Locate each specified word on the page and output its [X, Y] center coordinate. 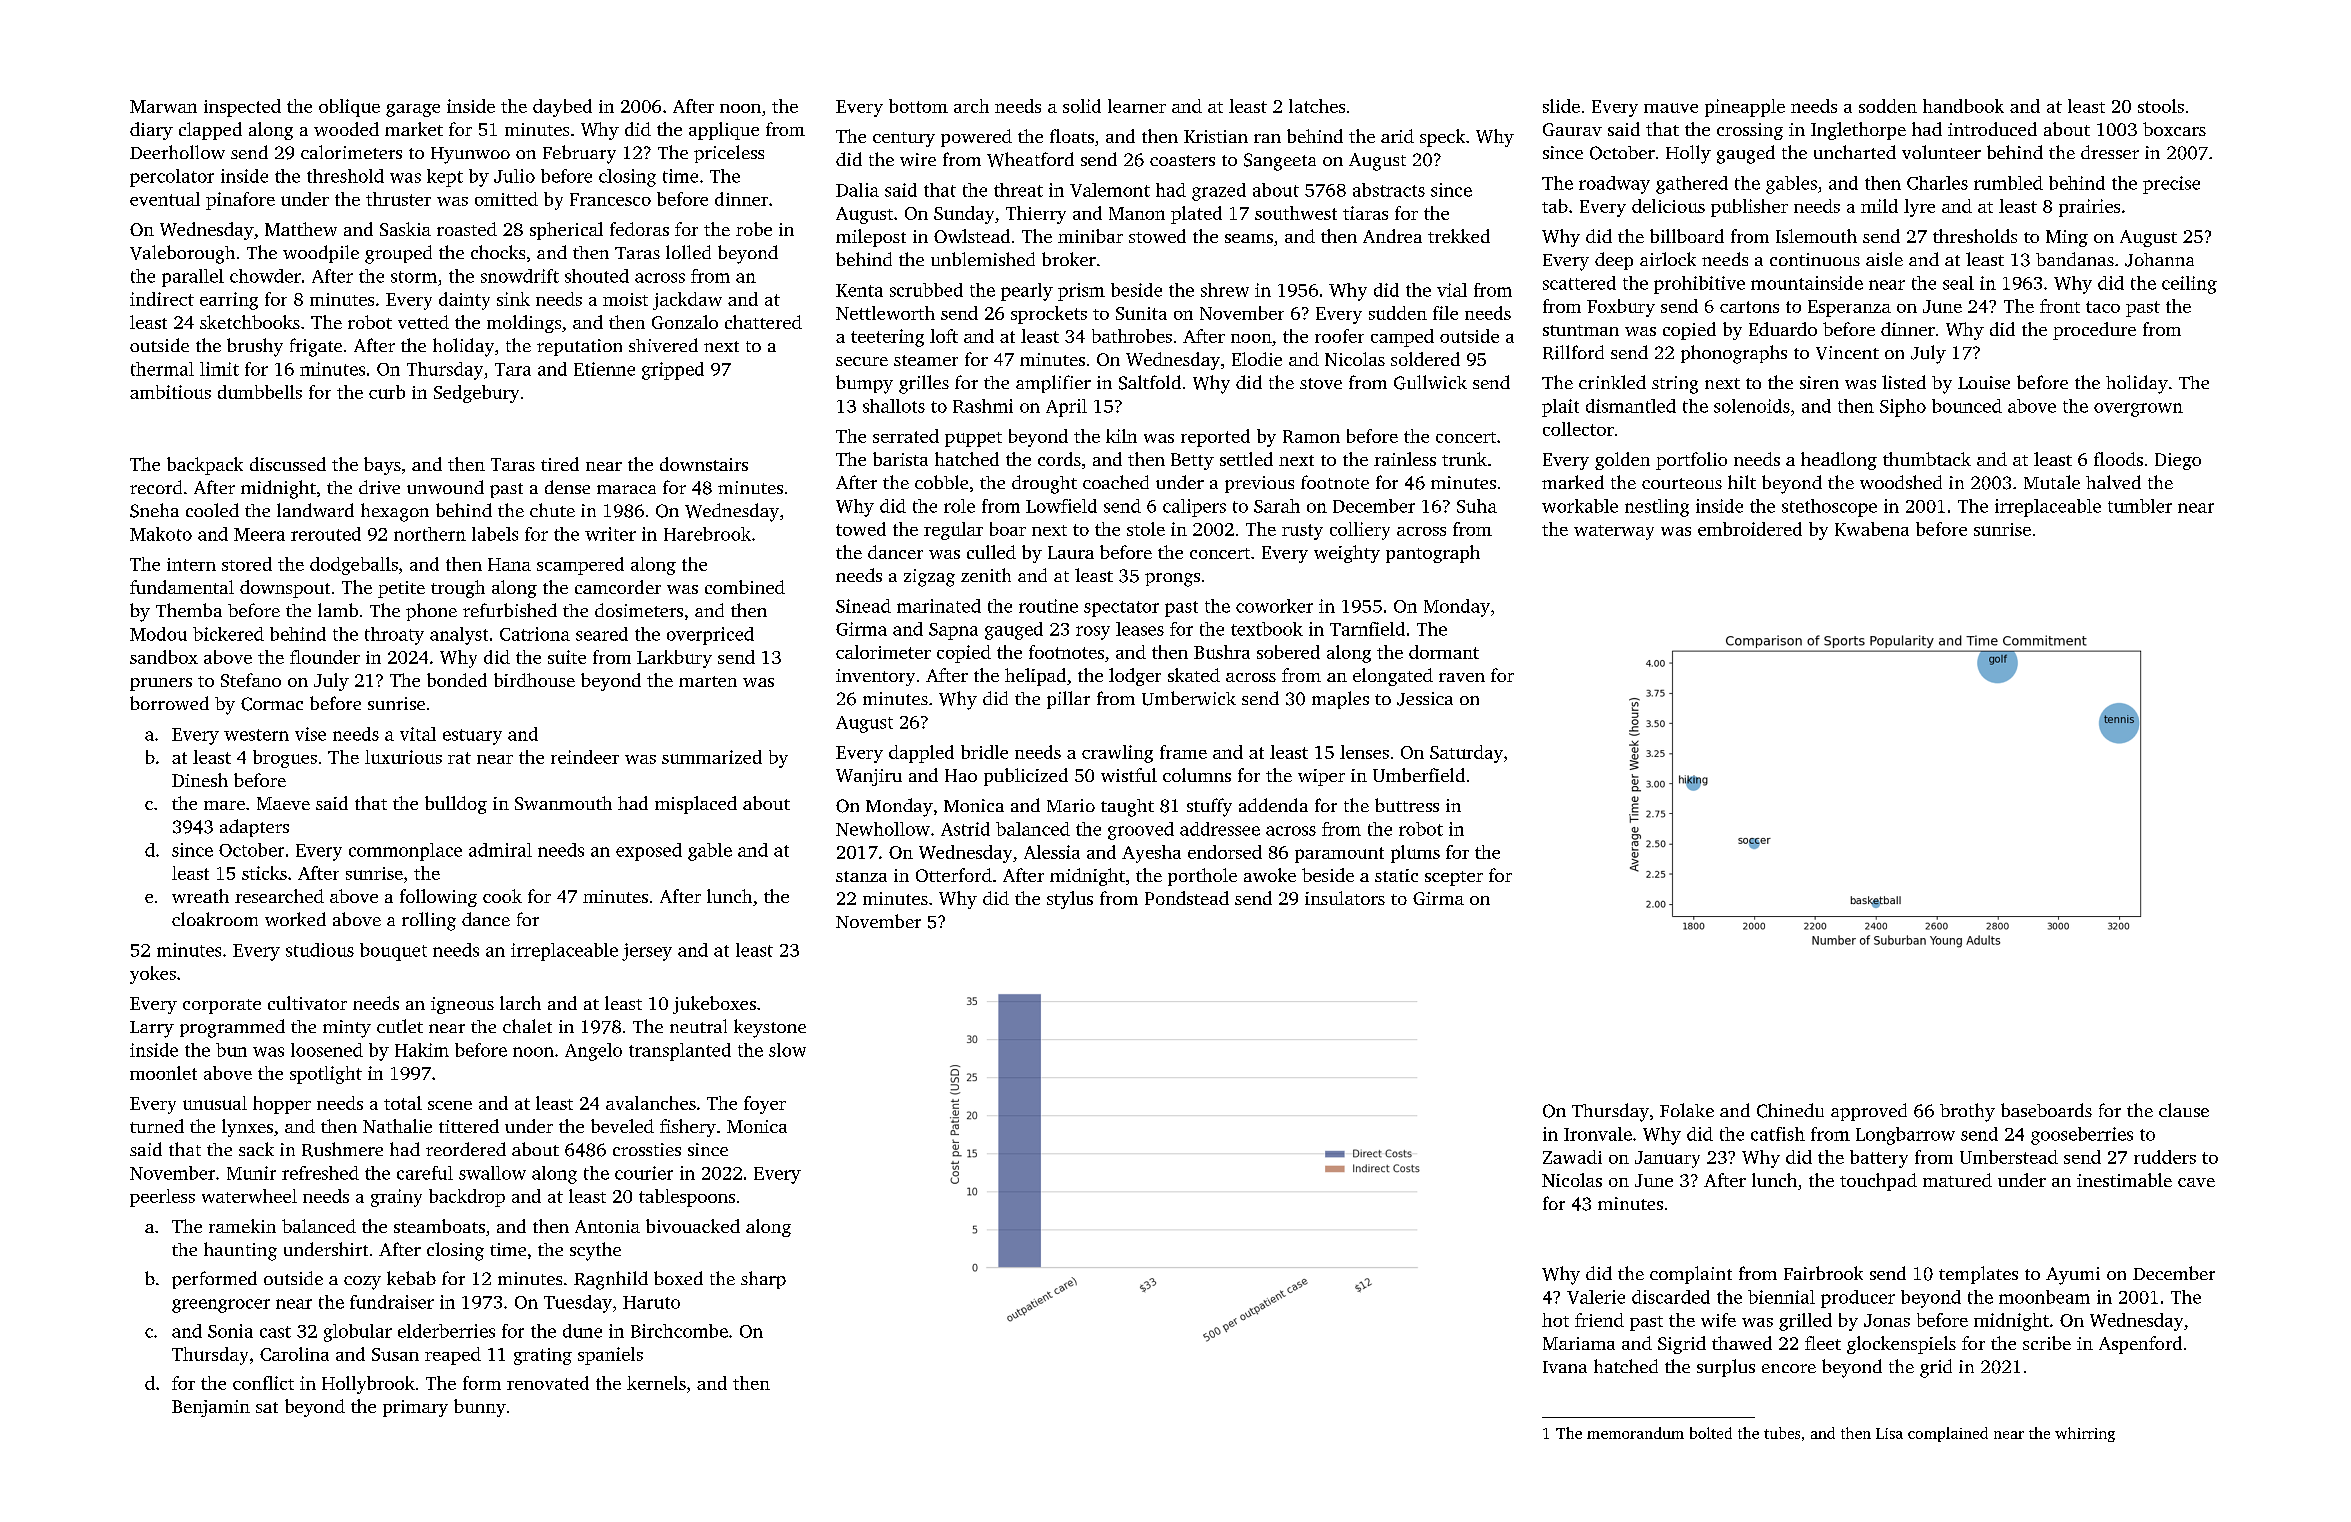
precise [2171, 185]
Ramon [1311, 436]
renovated [548, 1383]
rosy [1093, 633]
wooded [346, 129]
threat [1018, 190]
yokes [153, 975]
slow [787, 1050]
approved [1869, 1112]
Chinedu [1790, 1110]
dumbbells [260, 392]
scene [450, 1105]
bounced [1967, 406]
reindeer [585, 757]
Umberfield [1419, 775]
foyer [765, 1105]
